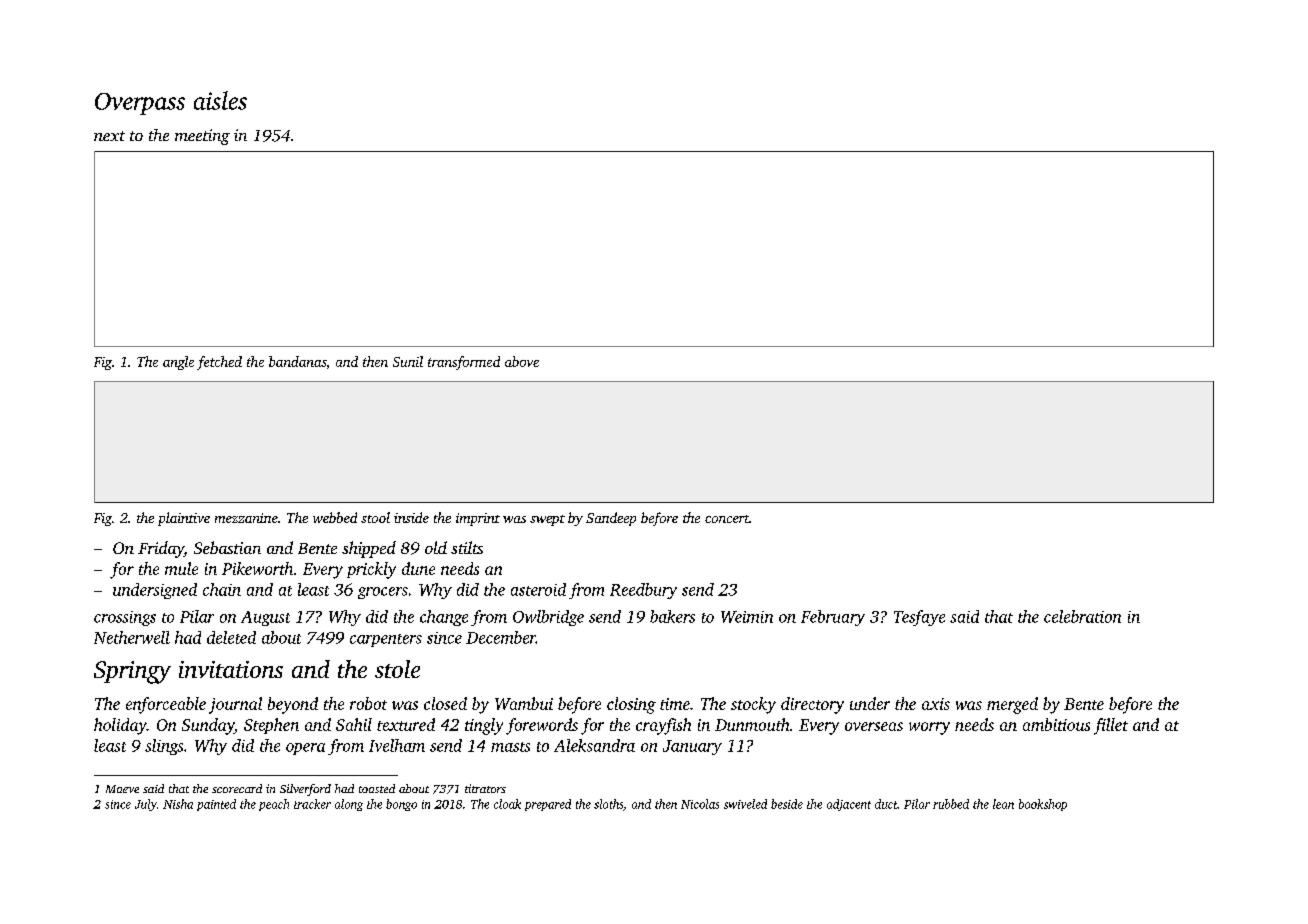 The image size is (1308, 924). What do you see at coordinates (919, 618) in the document?
I see `Tesfaye` at bounding box center [919, 618].
